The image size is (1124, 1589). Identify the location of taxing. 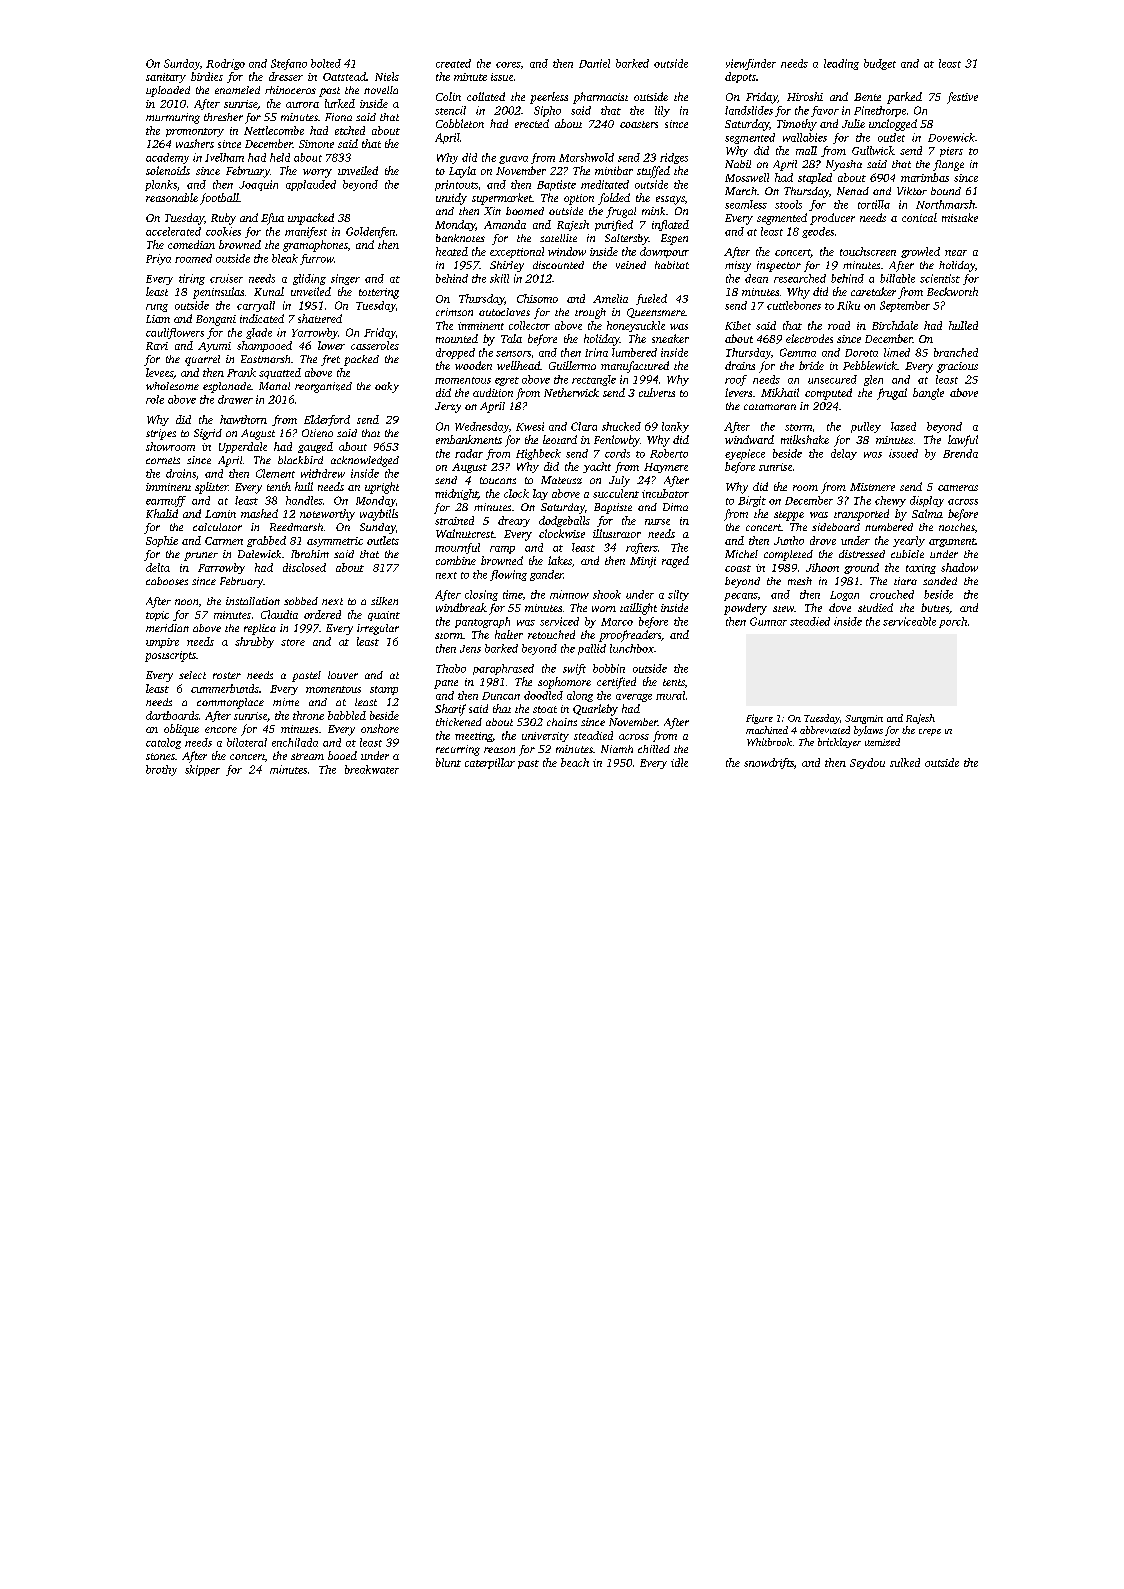
(921, 569).
